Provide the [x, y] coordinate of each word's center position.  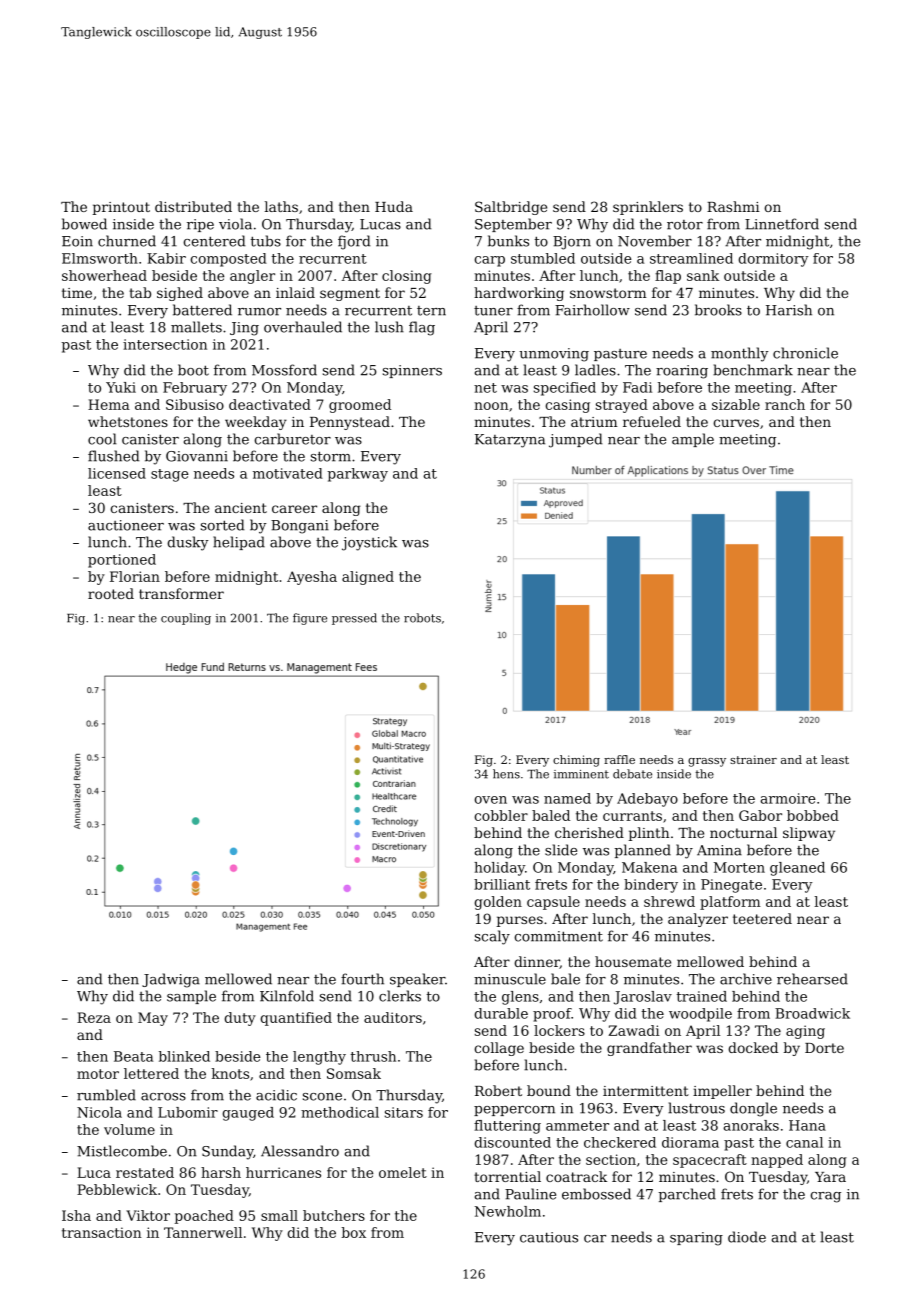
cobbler [501, 815]
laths [281, 206]
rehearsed [812, 979]
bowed [84, 224]
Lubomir [188, 1112]
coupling [186, 619]
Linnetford [782, 224]
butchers [334, 1215]
